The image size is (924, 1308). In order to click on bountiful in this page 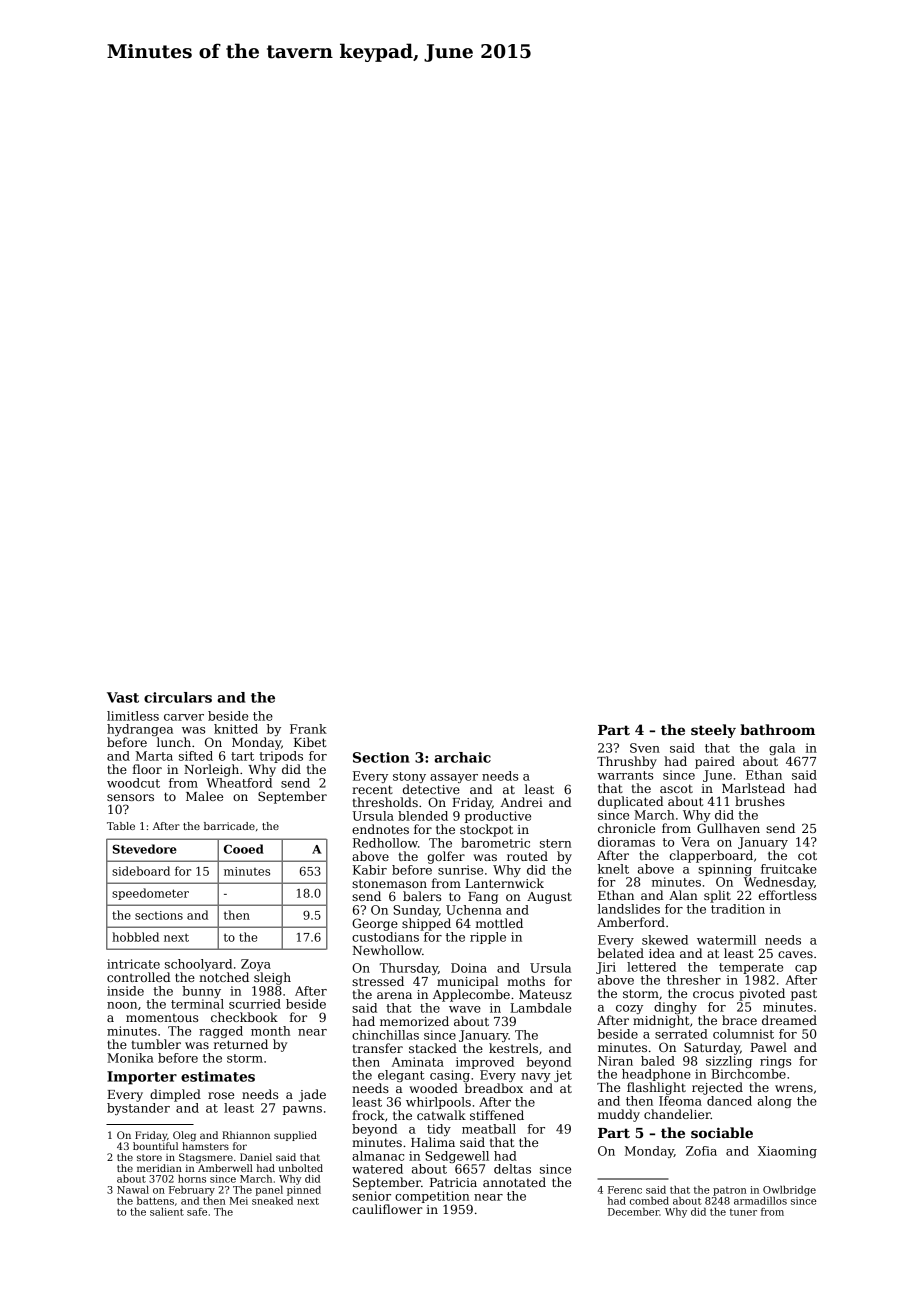, I will do `click(155, 1146)`.
